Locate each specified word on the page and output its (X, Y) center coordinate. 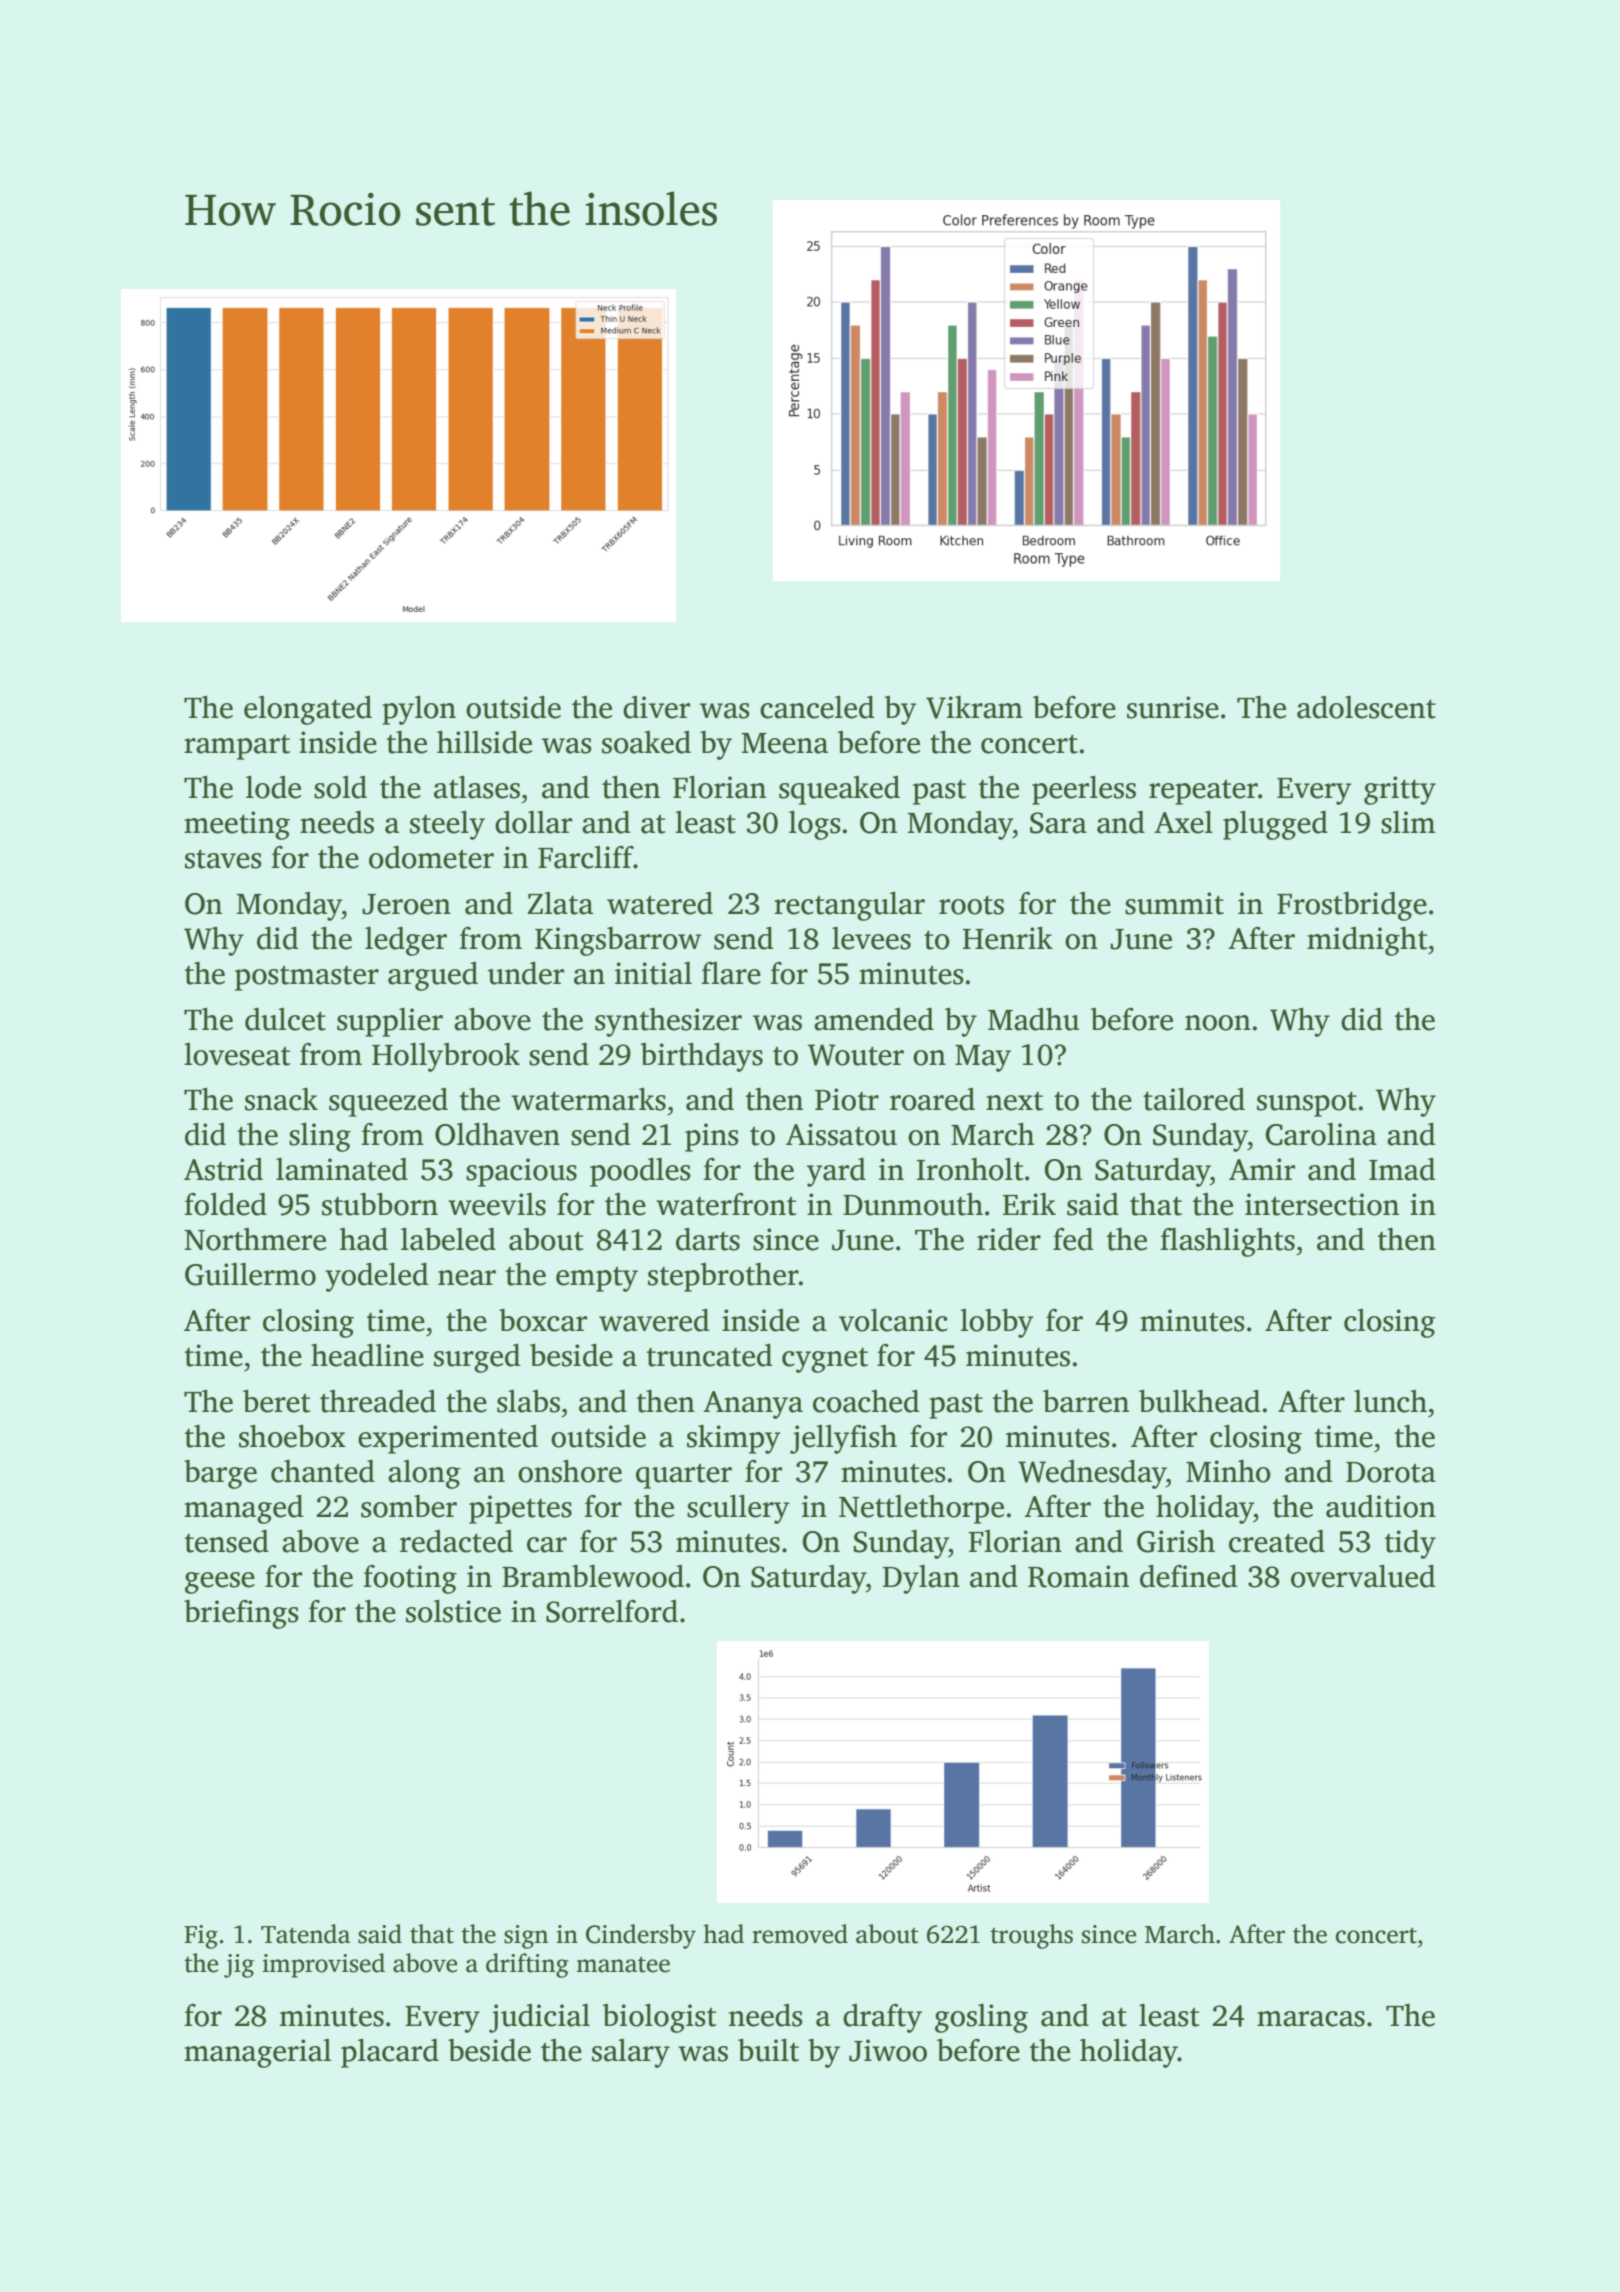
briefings (241, 1614)
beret (277, 1401)
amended (874, 1019)
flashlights (1228, 1242)
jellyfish (843, 1439)
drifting (527, 1965)
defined (1188, 1576)
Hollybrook (446, 1057)
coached (866, 1401)
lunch (1390, 1401)
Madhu (1033, 1019)
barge (220, 1474)
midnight (1367, 941)
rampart (237, 747)
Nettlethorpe (921, 1509)
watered (660, 903)
